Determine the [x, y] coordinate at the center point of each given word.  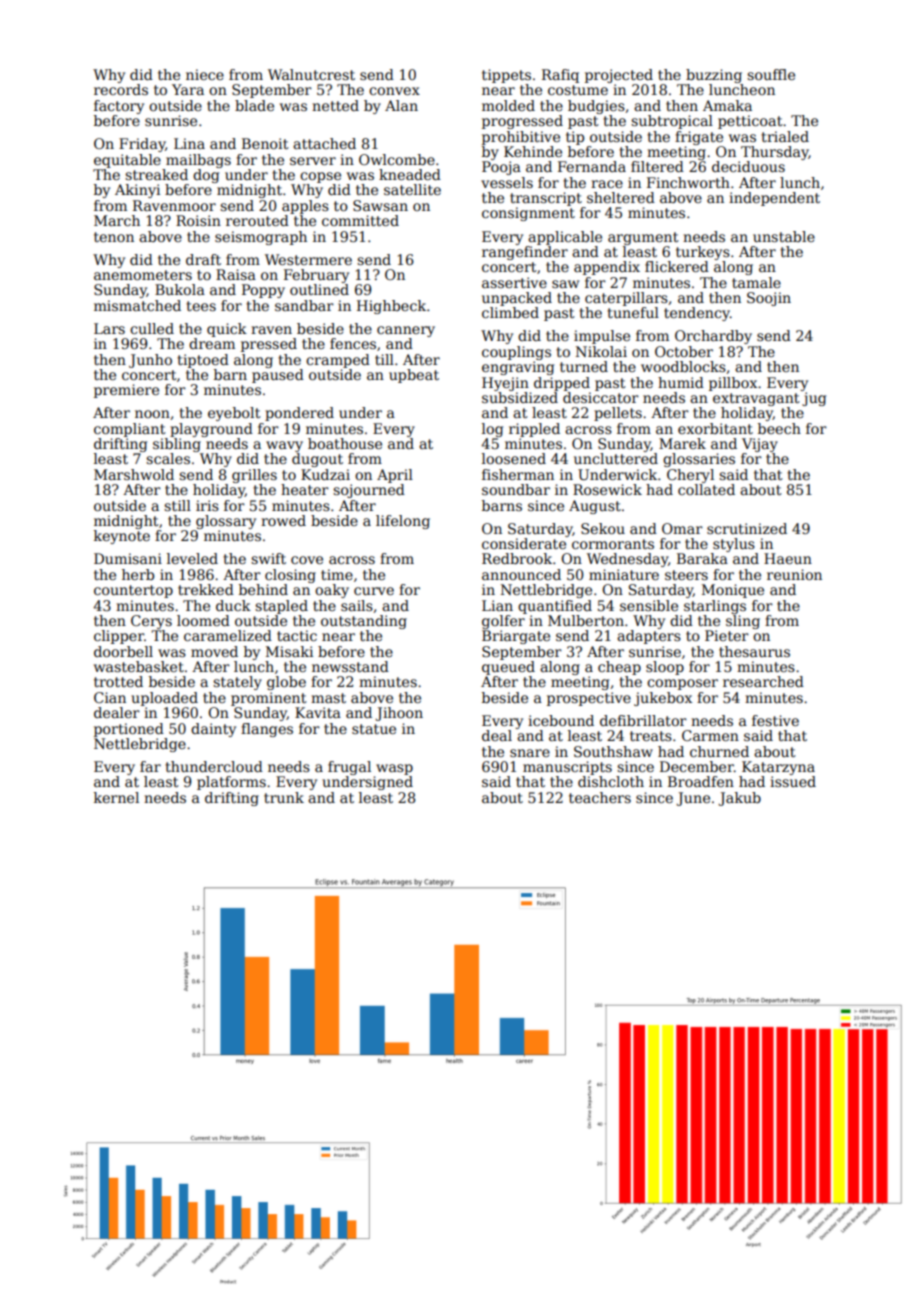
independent [774, 199]
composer [682, 684]
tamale [756, 282]
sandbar [304, 305]
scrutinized [747, 528]
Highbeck [391, 307]
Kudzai [325, 474]
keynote [122, 537]
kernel [116, 797]
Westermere [308, 259]
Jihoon [399, 714]
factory [119, 107]
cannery [406, 331]
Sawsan [380, 205]
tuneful [633, 312]
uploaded [164, 699]
